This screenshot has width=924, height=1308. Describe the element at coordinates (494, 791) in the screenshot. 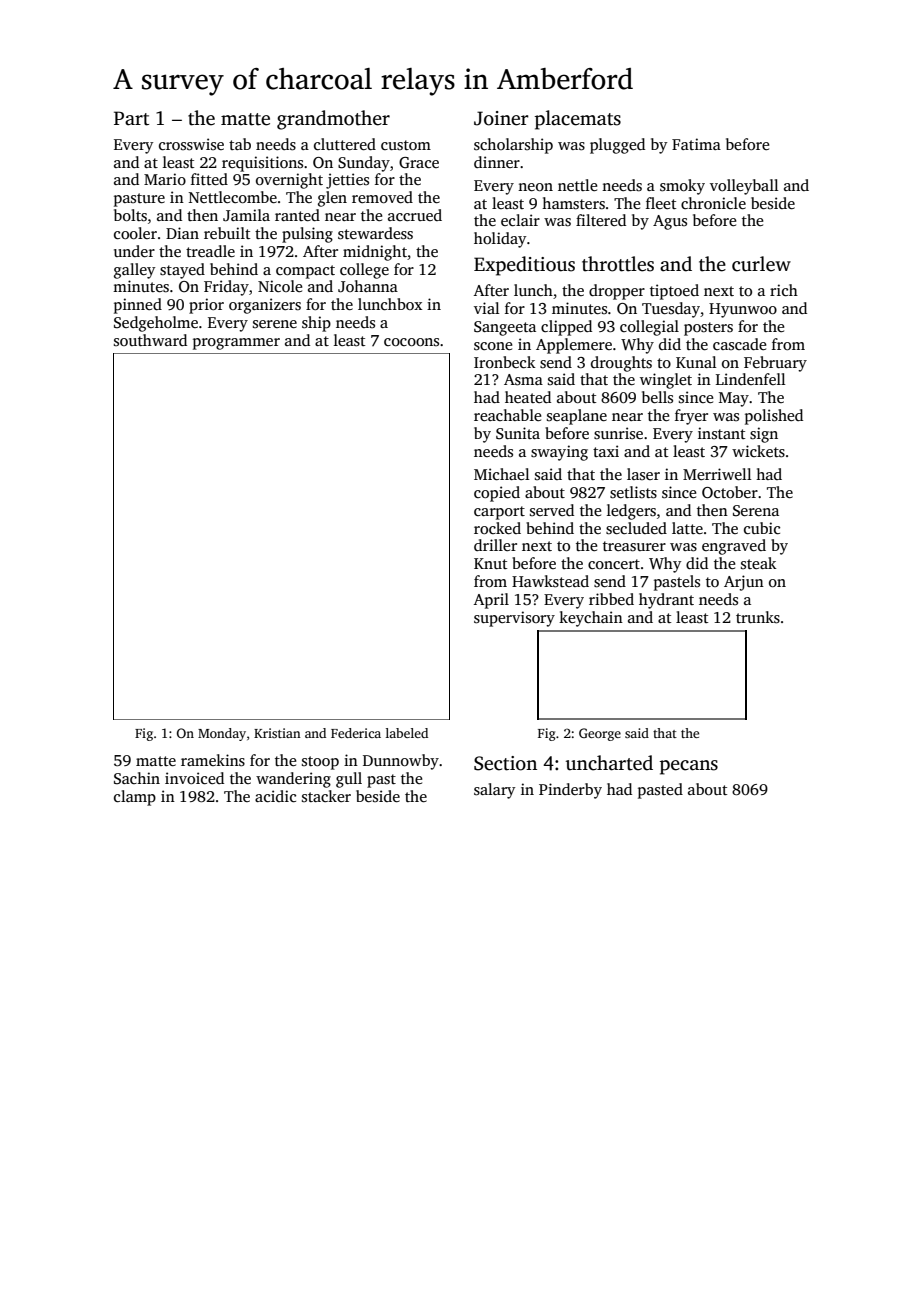

I see `salary` at that location.
